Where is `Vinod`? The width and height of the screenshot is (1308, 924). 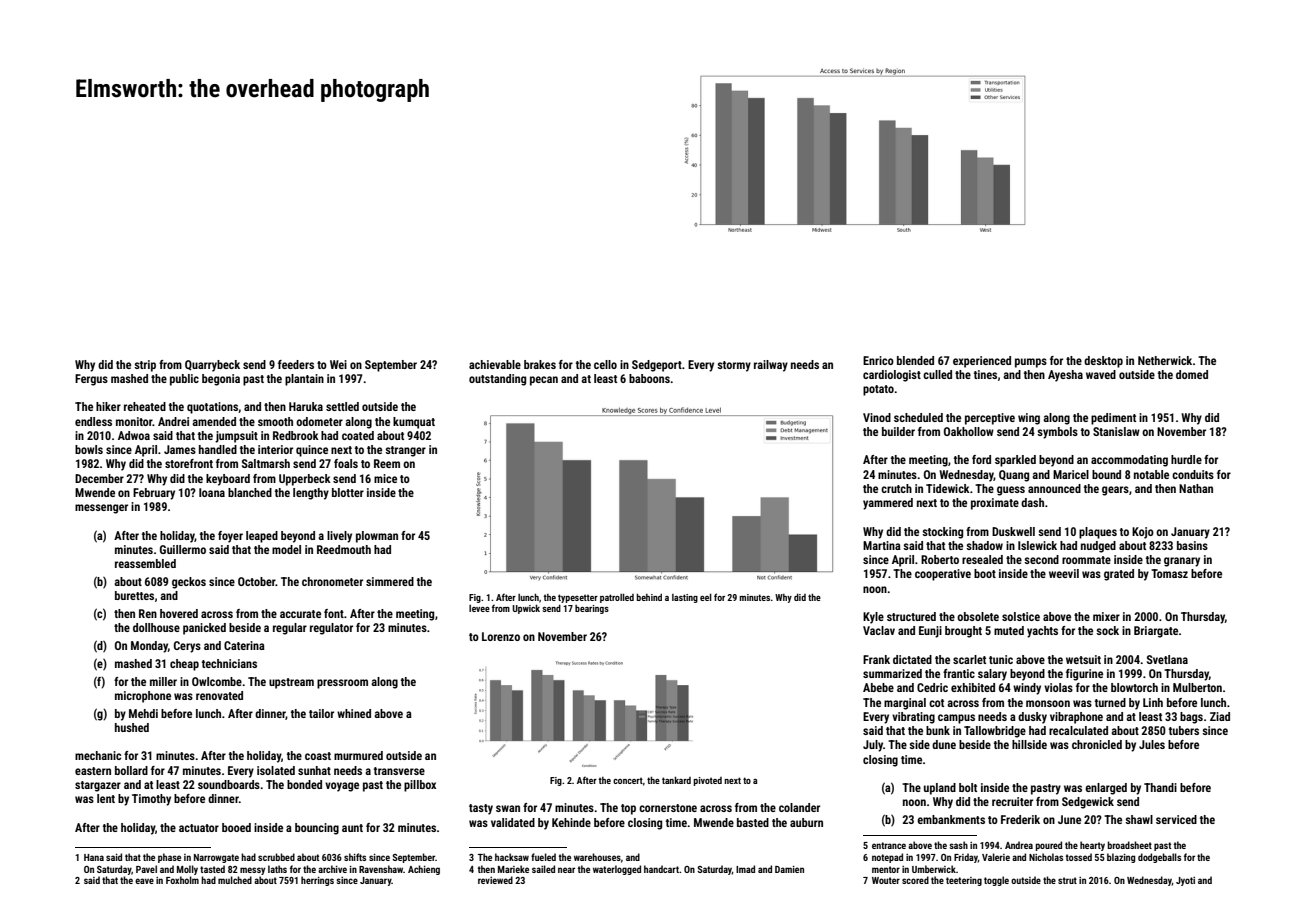 Vinod is located at coordinates (877, 417).
